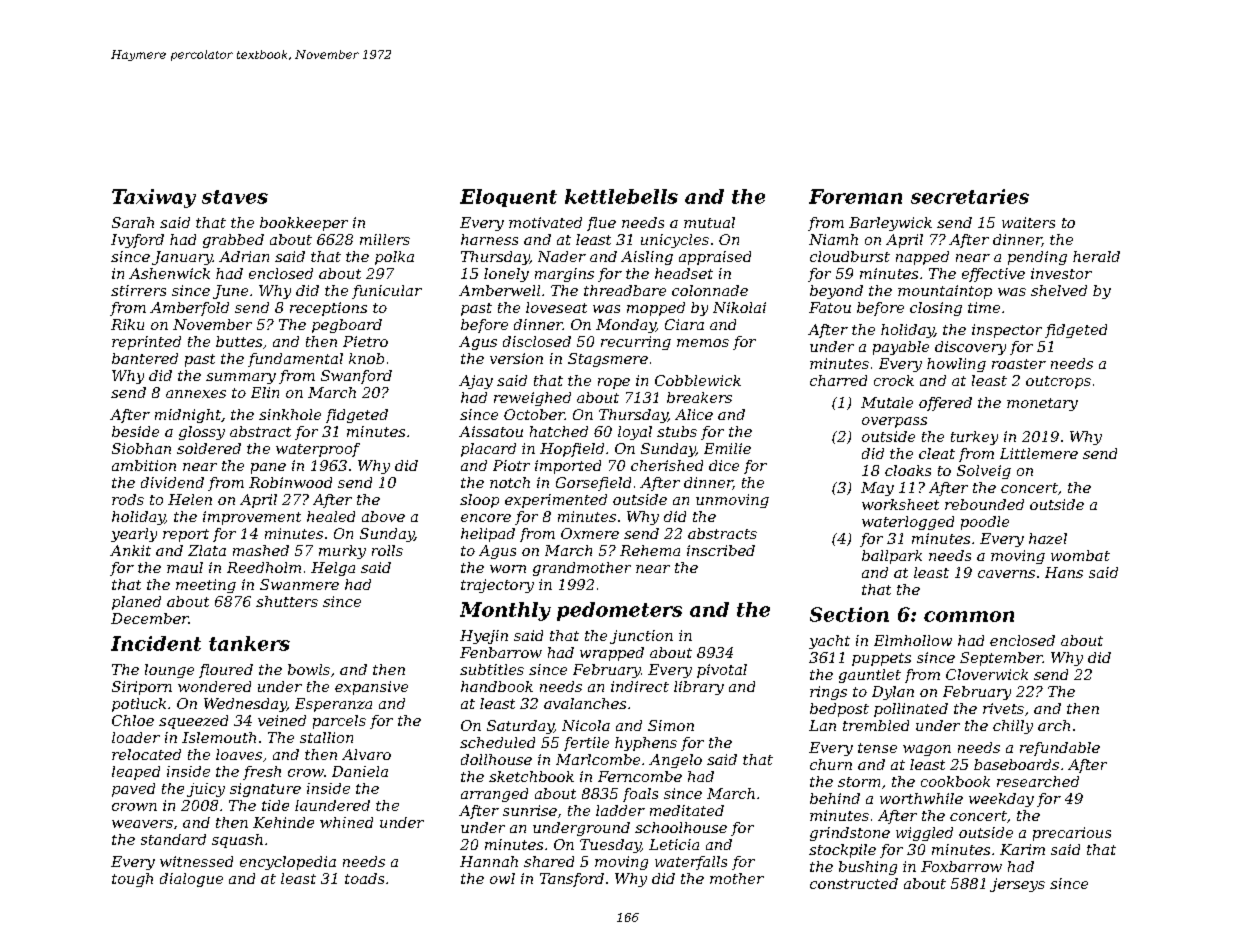  What do you see at coordinates (191, 880) in the document?
I see `dialogue` at bounding box center [191, 880].
